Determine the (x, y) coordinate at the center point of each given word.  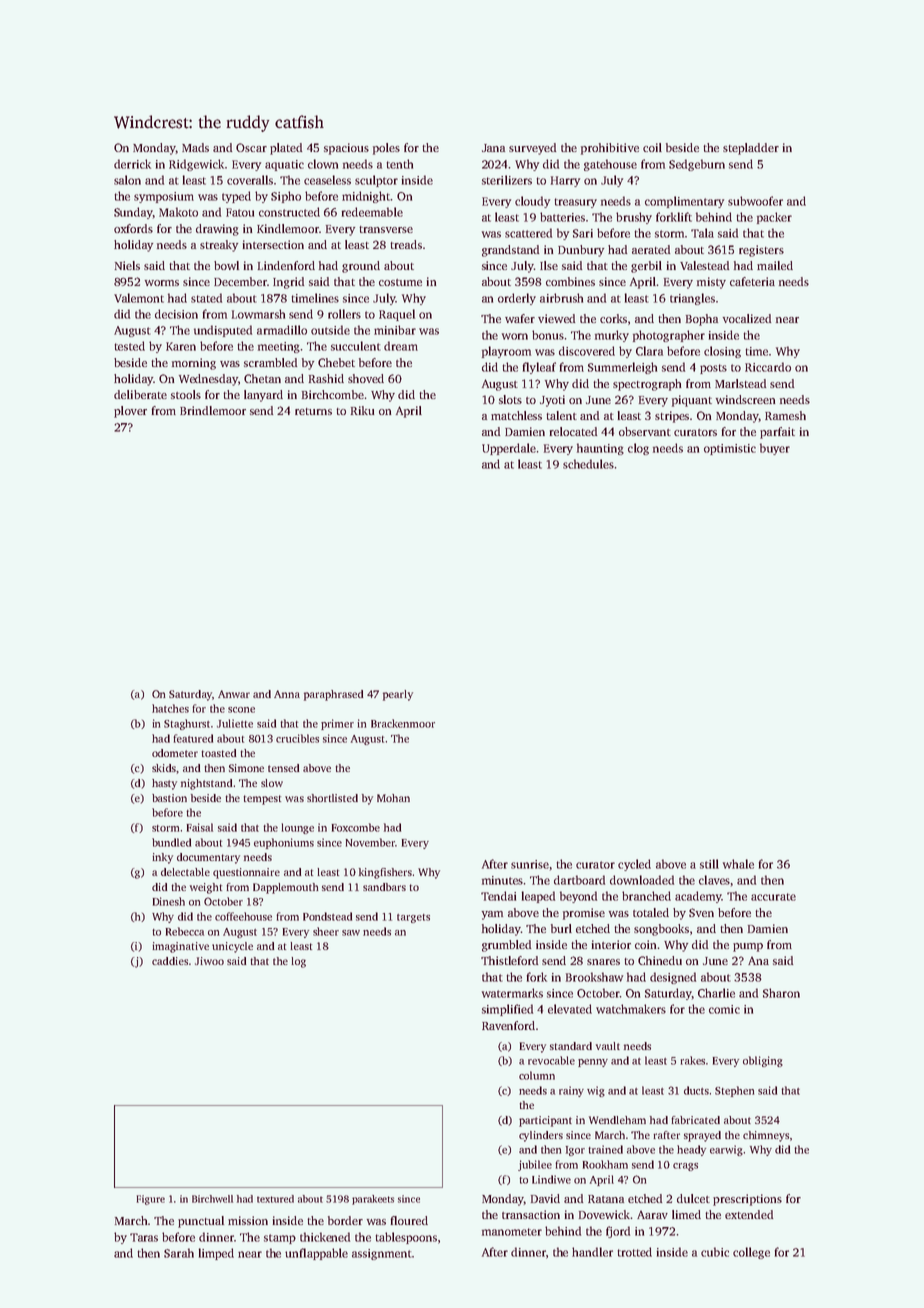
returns (313, 411)
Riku (362, 410)
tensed (283, 768)
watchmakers (631, 1009)
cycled (634, 865)
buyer (775, 449)
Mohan (393, 798)
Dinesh (169, 901)
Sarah (179, 1253)
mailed (775, 265)
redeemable (372, 212)
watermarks (512, 993)
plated (286, 149)
